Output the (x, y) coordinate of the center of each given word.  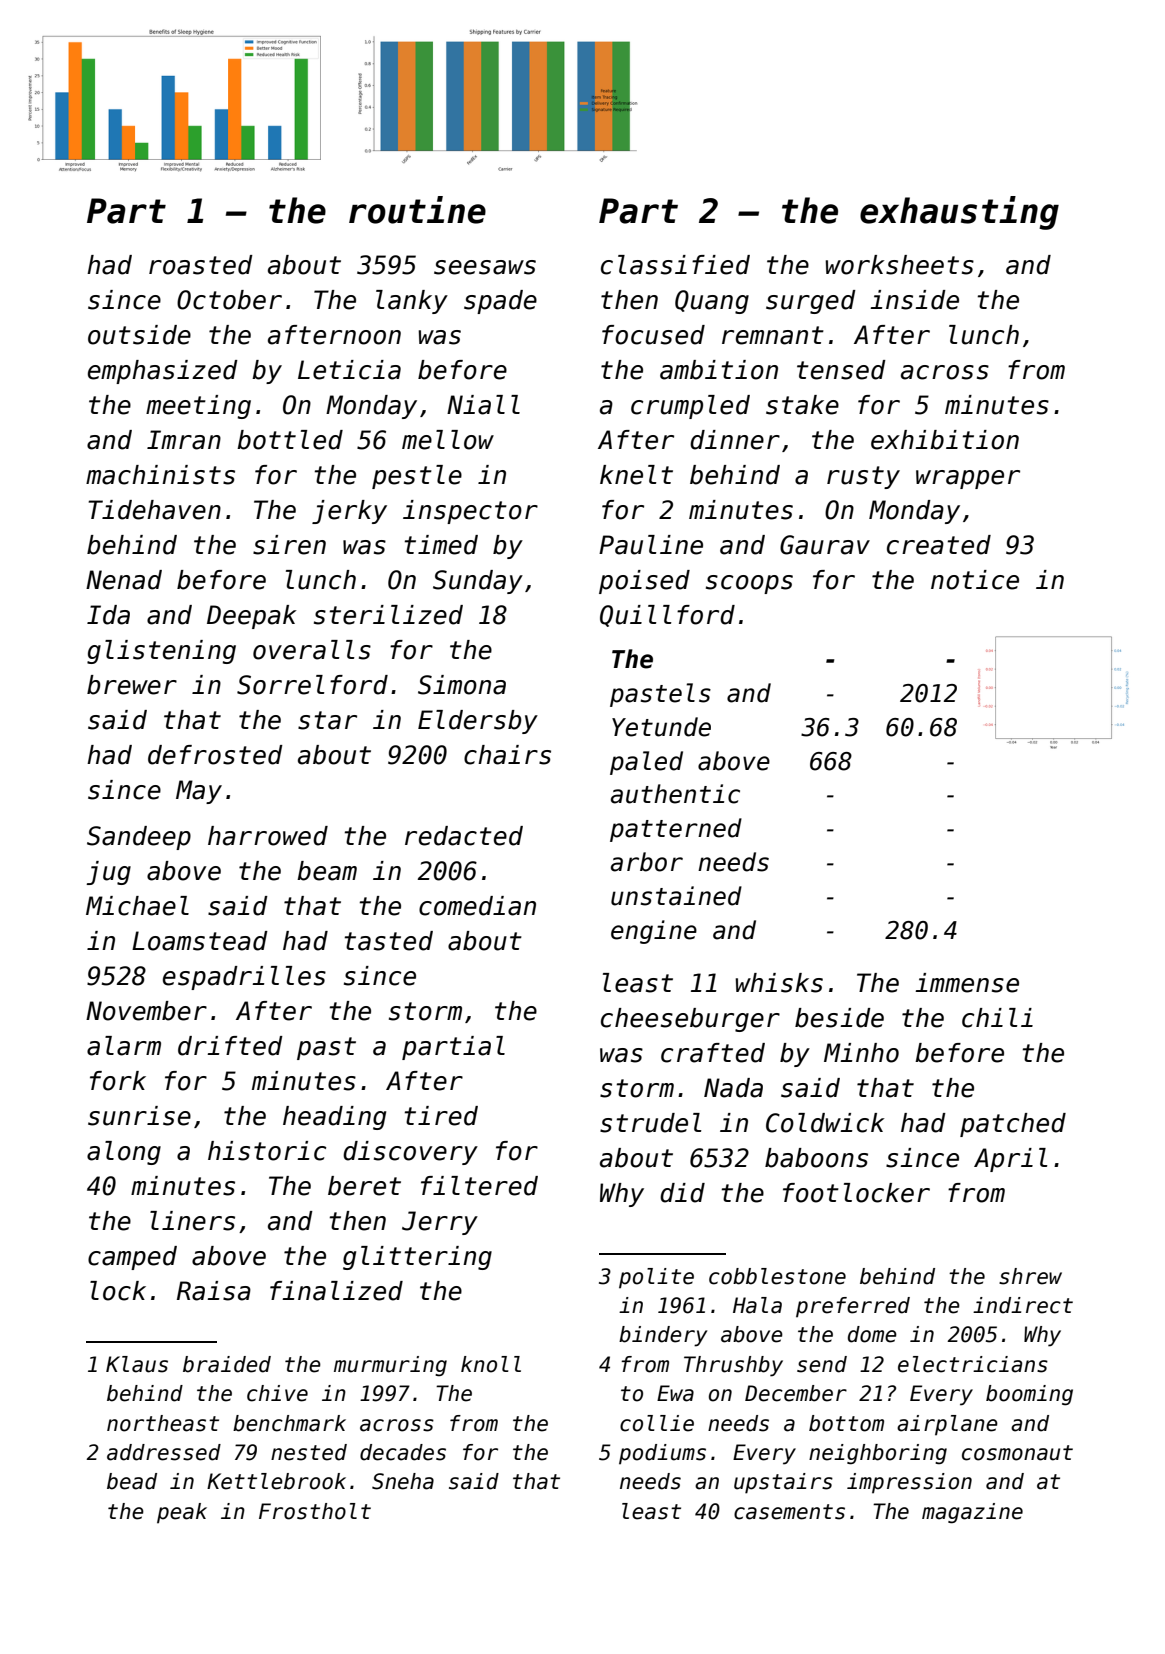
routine (417, 210)
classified (675, 265)
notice (975, 580)
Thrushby (733, 1366)
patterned (676, 830)
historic (267, 1151)
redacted (464, 836)
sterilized (388, 615)
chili (997, 1018)
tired (441, 1116)
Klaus (137, 1364)
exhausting (959, 213)
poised (644, 582)
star (327, 720)
